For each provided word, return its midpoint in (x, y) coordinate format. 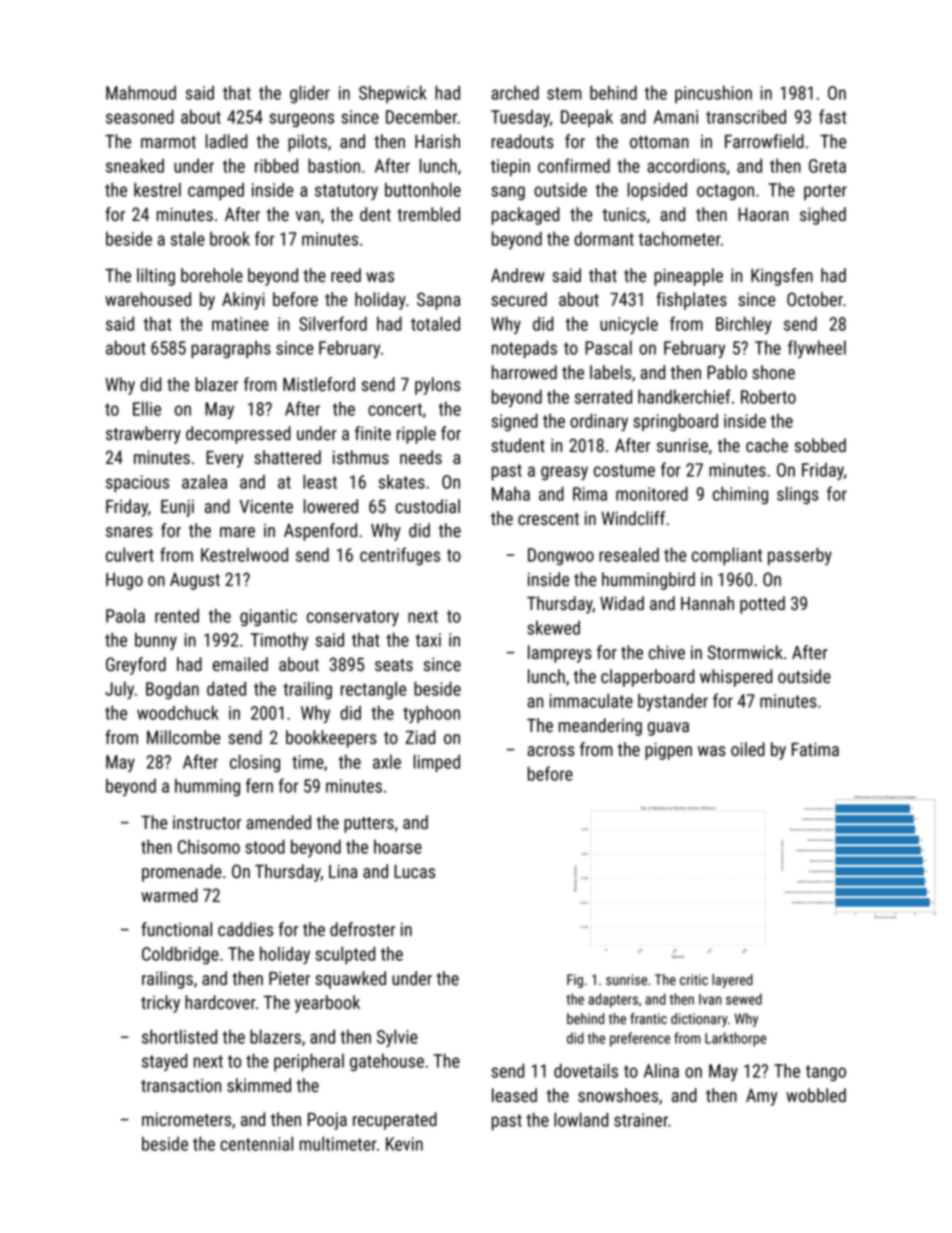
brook (230, 238)
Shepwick (393, 94)
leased (514, 1095)
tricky (160, 1004)
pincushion (713, 94)
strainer (641, 1120)
